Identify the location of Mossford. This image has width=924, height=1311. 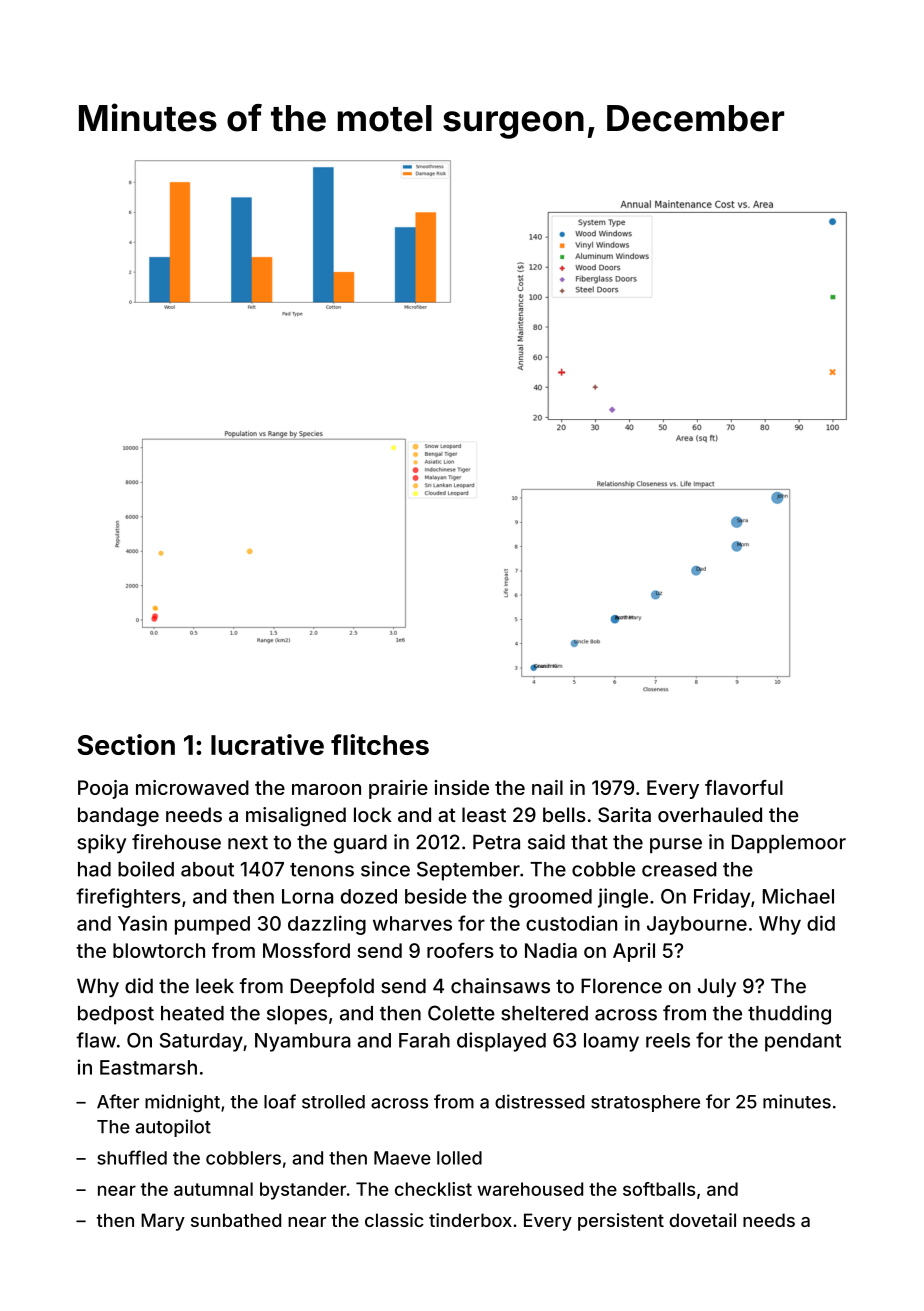
(306, 950).
